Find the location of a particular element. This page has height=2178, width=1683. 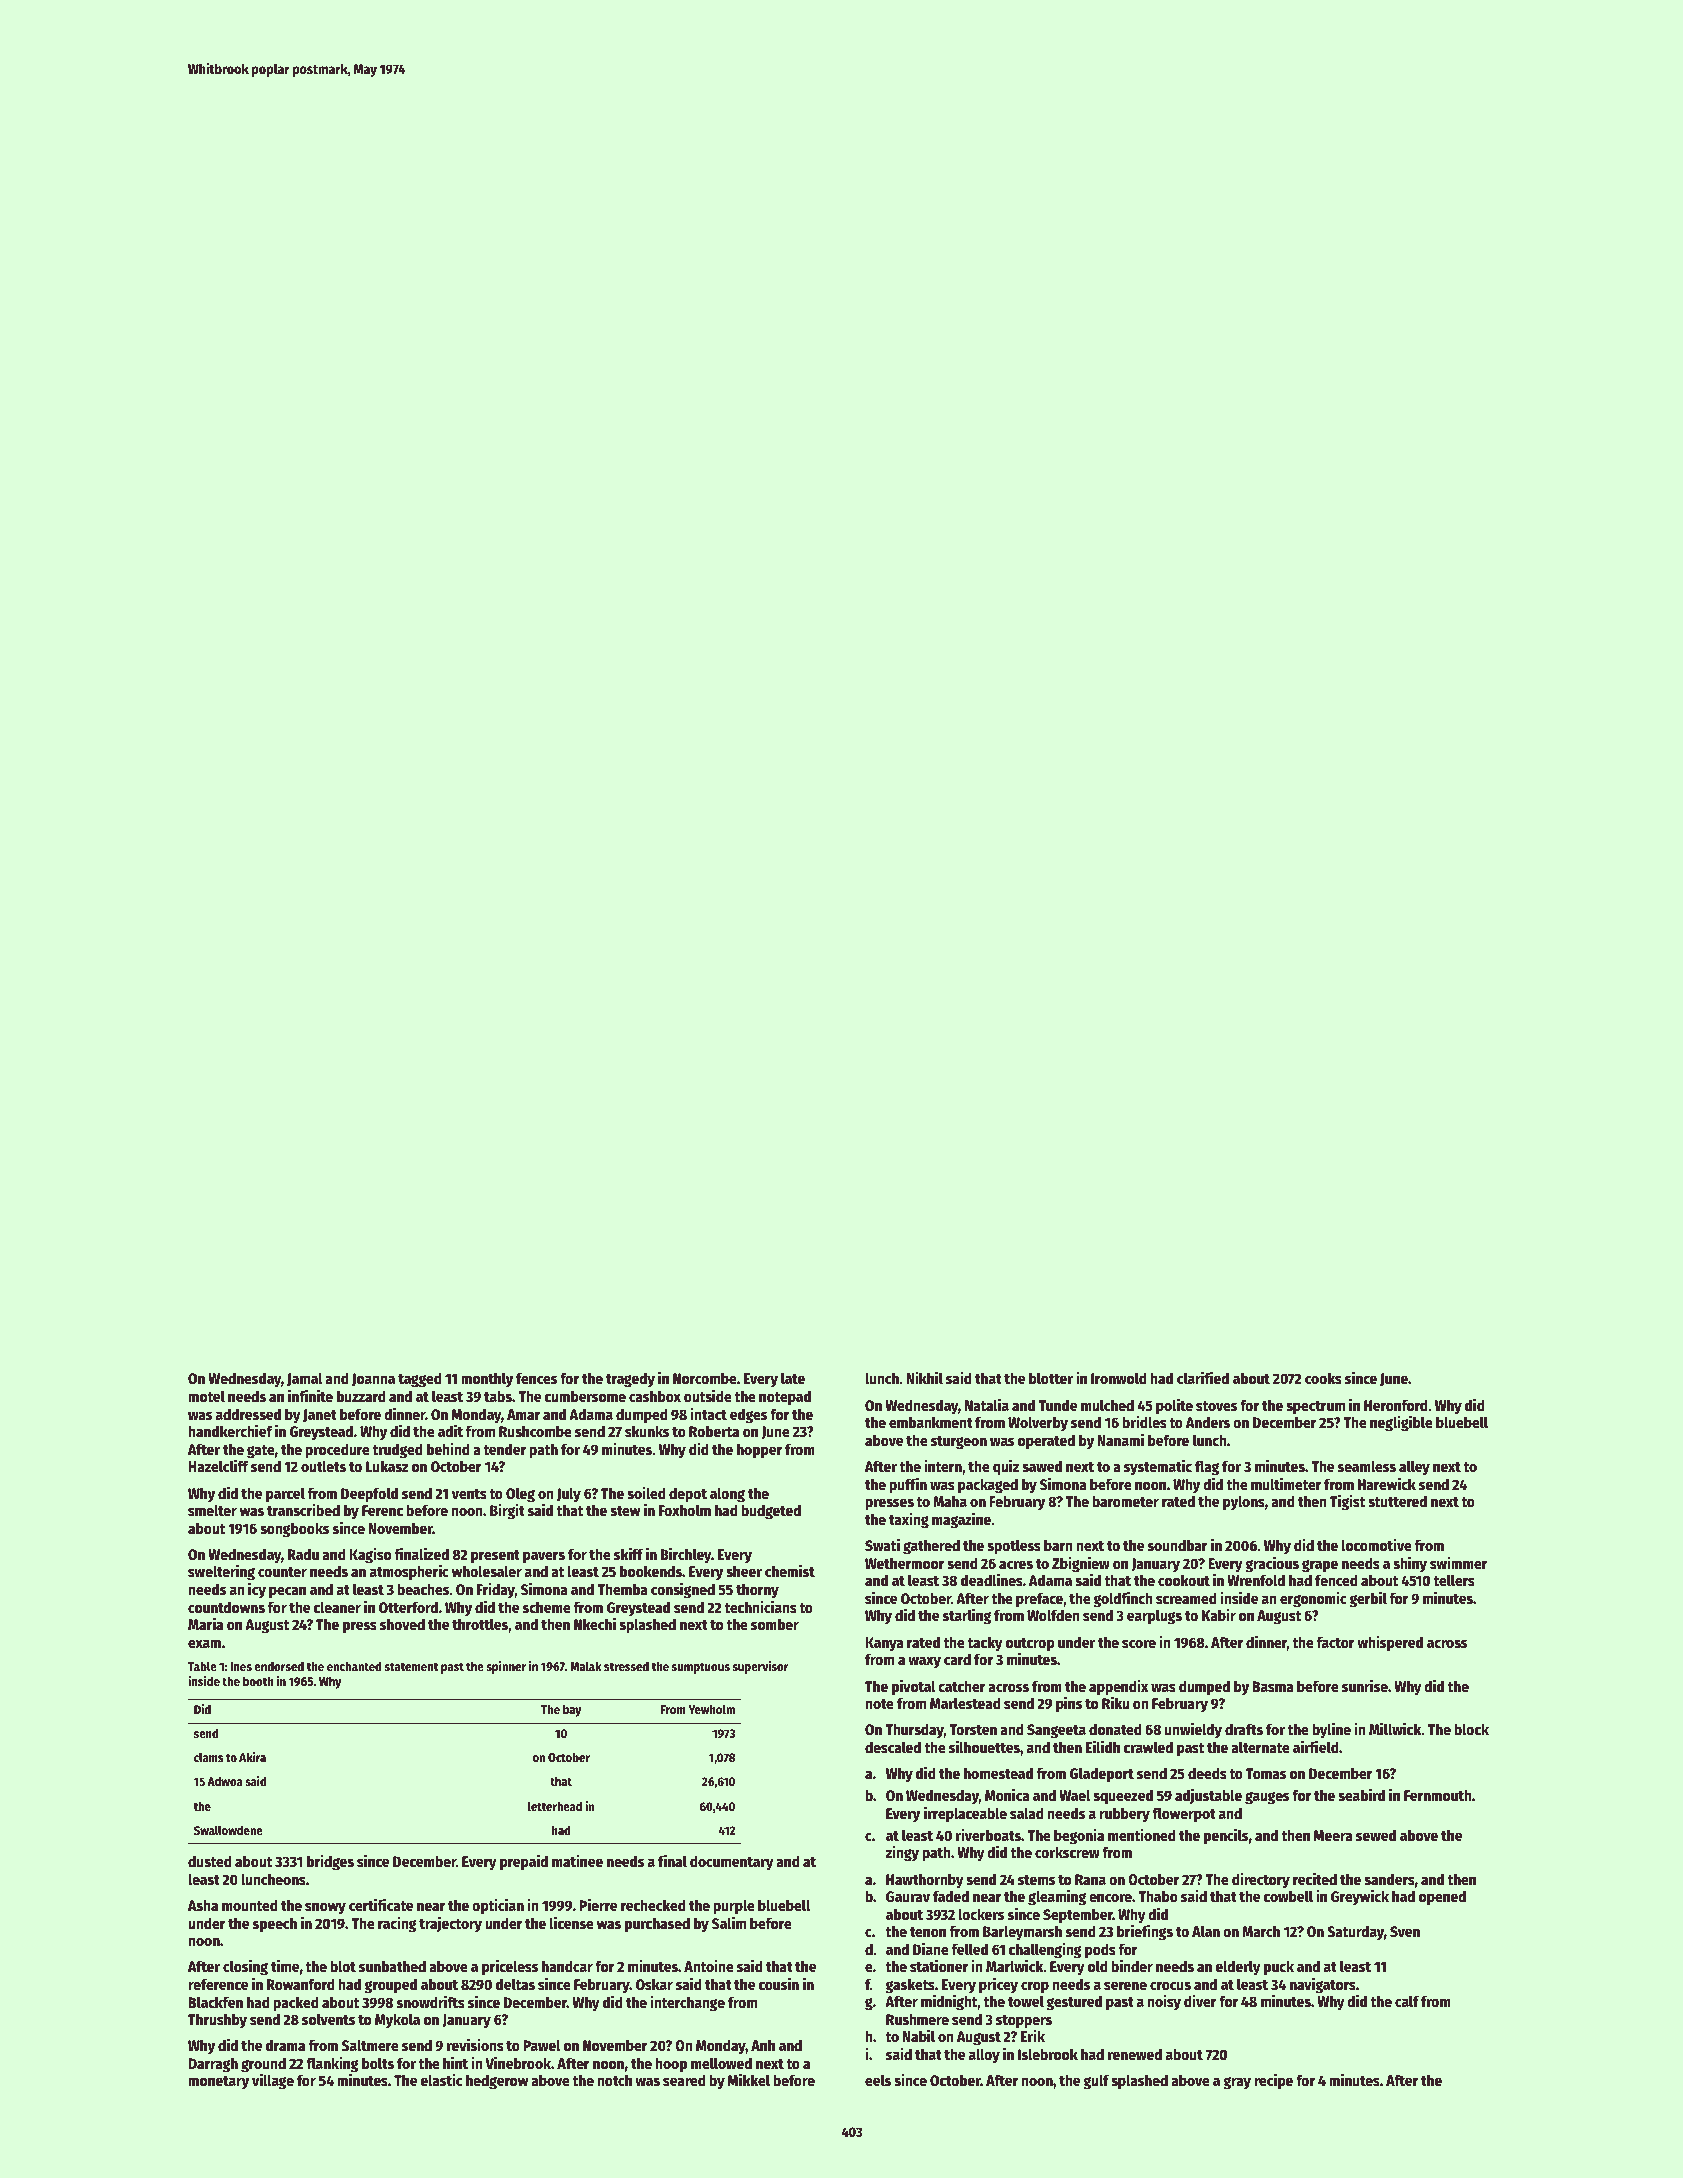

booth is located at coordinates (258, 1681).
